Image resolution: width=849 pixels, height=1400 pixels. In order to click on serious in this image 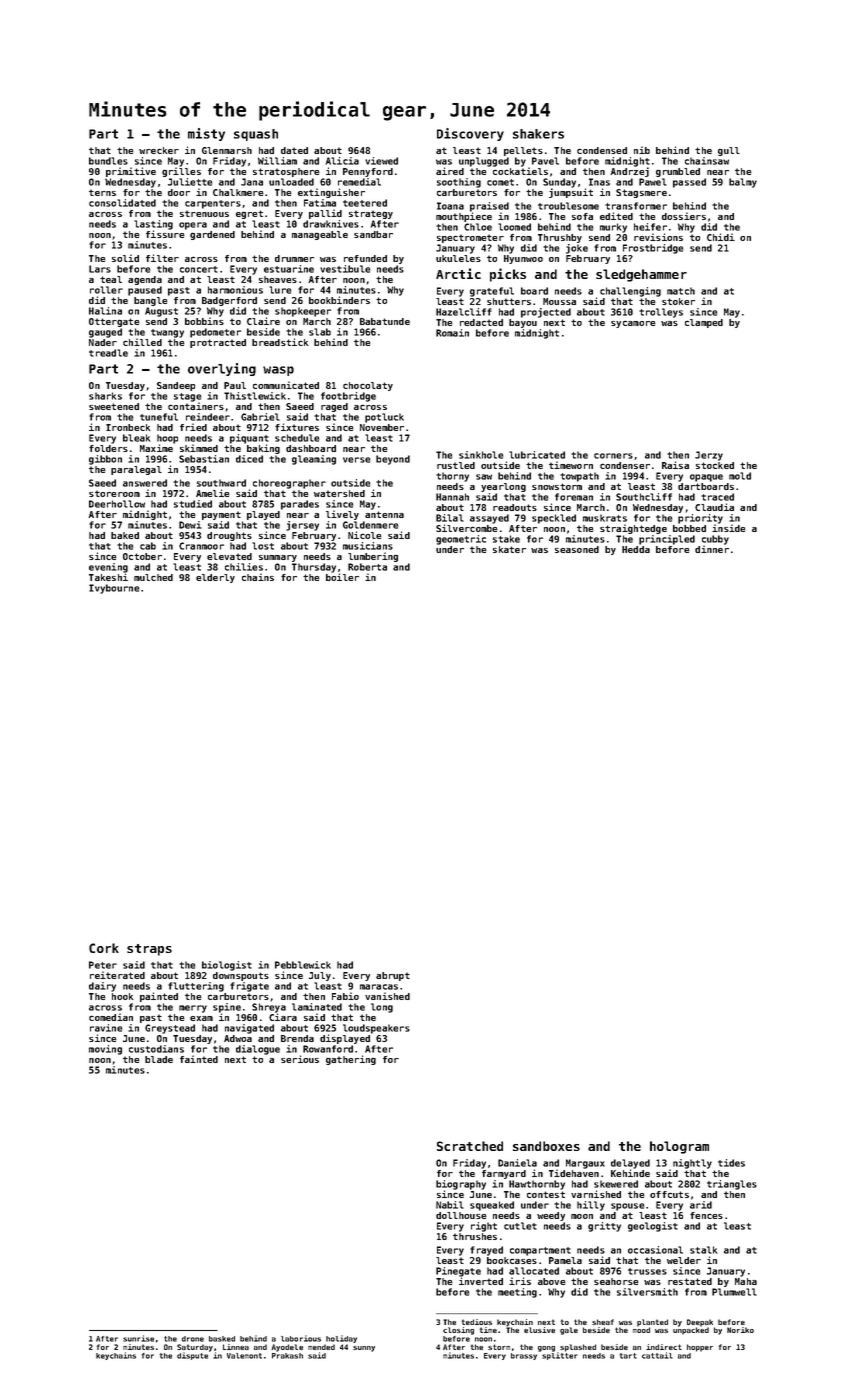, I will do `click(300, 1059)`.
